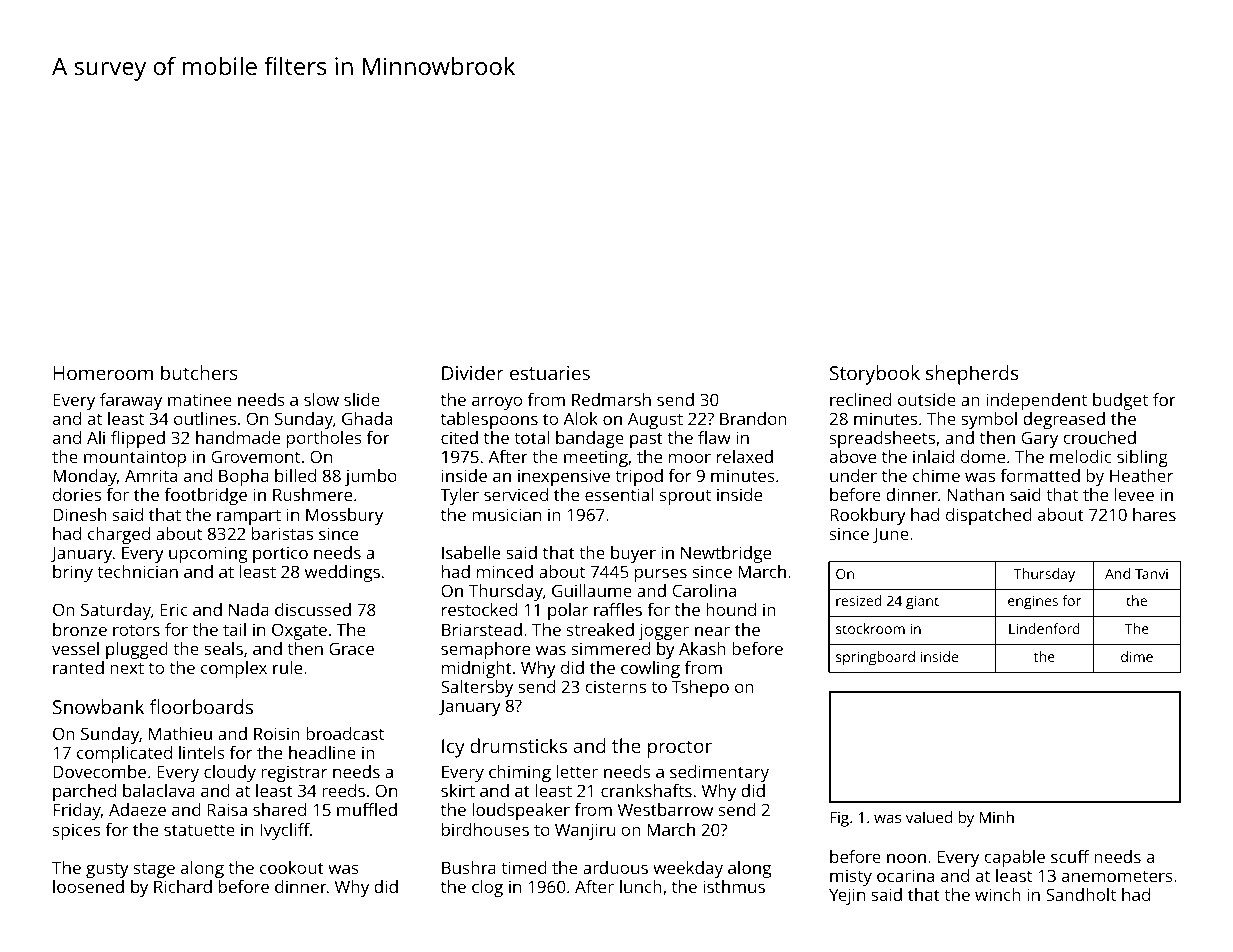 This screenshot has height=952, width=1233. What do you see at coordinates (344, 516) in the screenshot?
I see `Mossbury` at bounding box center [344, 516].
